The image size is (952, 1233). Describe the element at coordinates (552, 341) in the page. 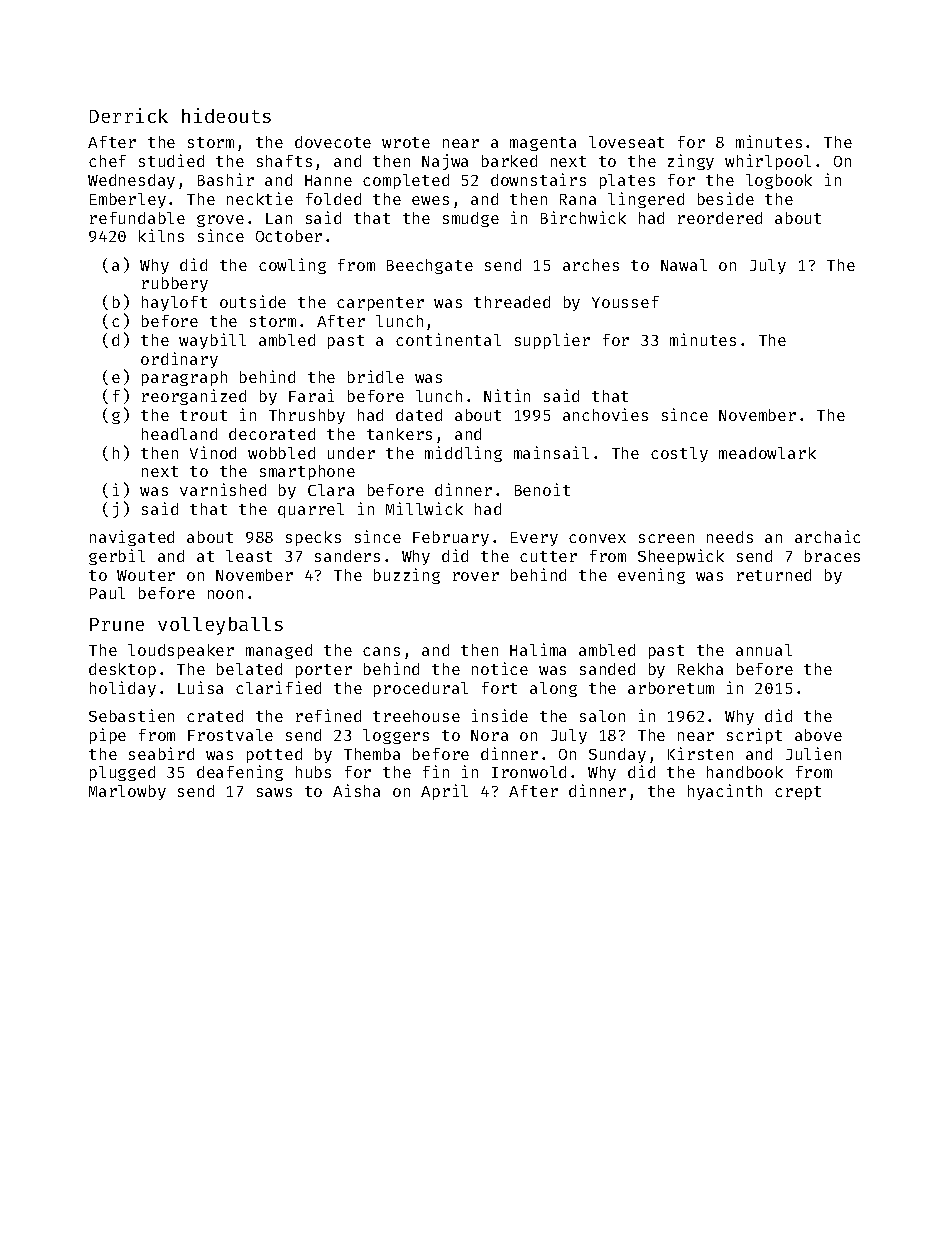

I see `supplier` at that location.
